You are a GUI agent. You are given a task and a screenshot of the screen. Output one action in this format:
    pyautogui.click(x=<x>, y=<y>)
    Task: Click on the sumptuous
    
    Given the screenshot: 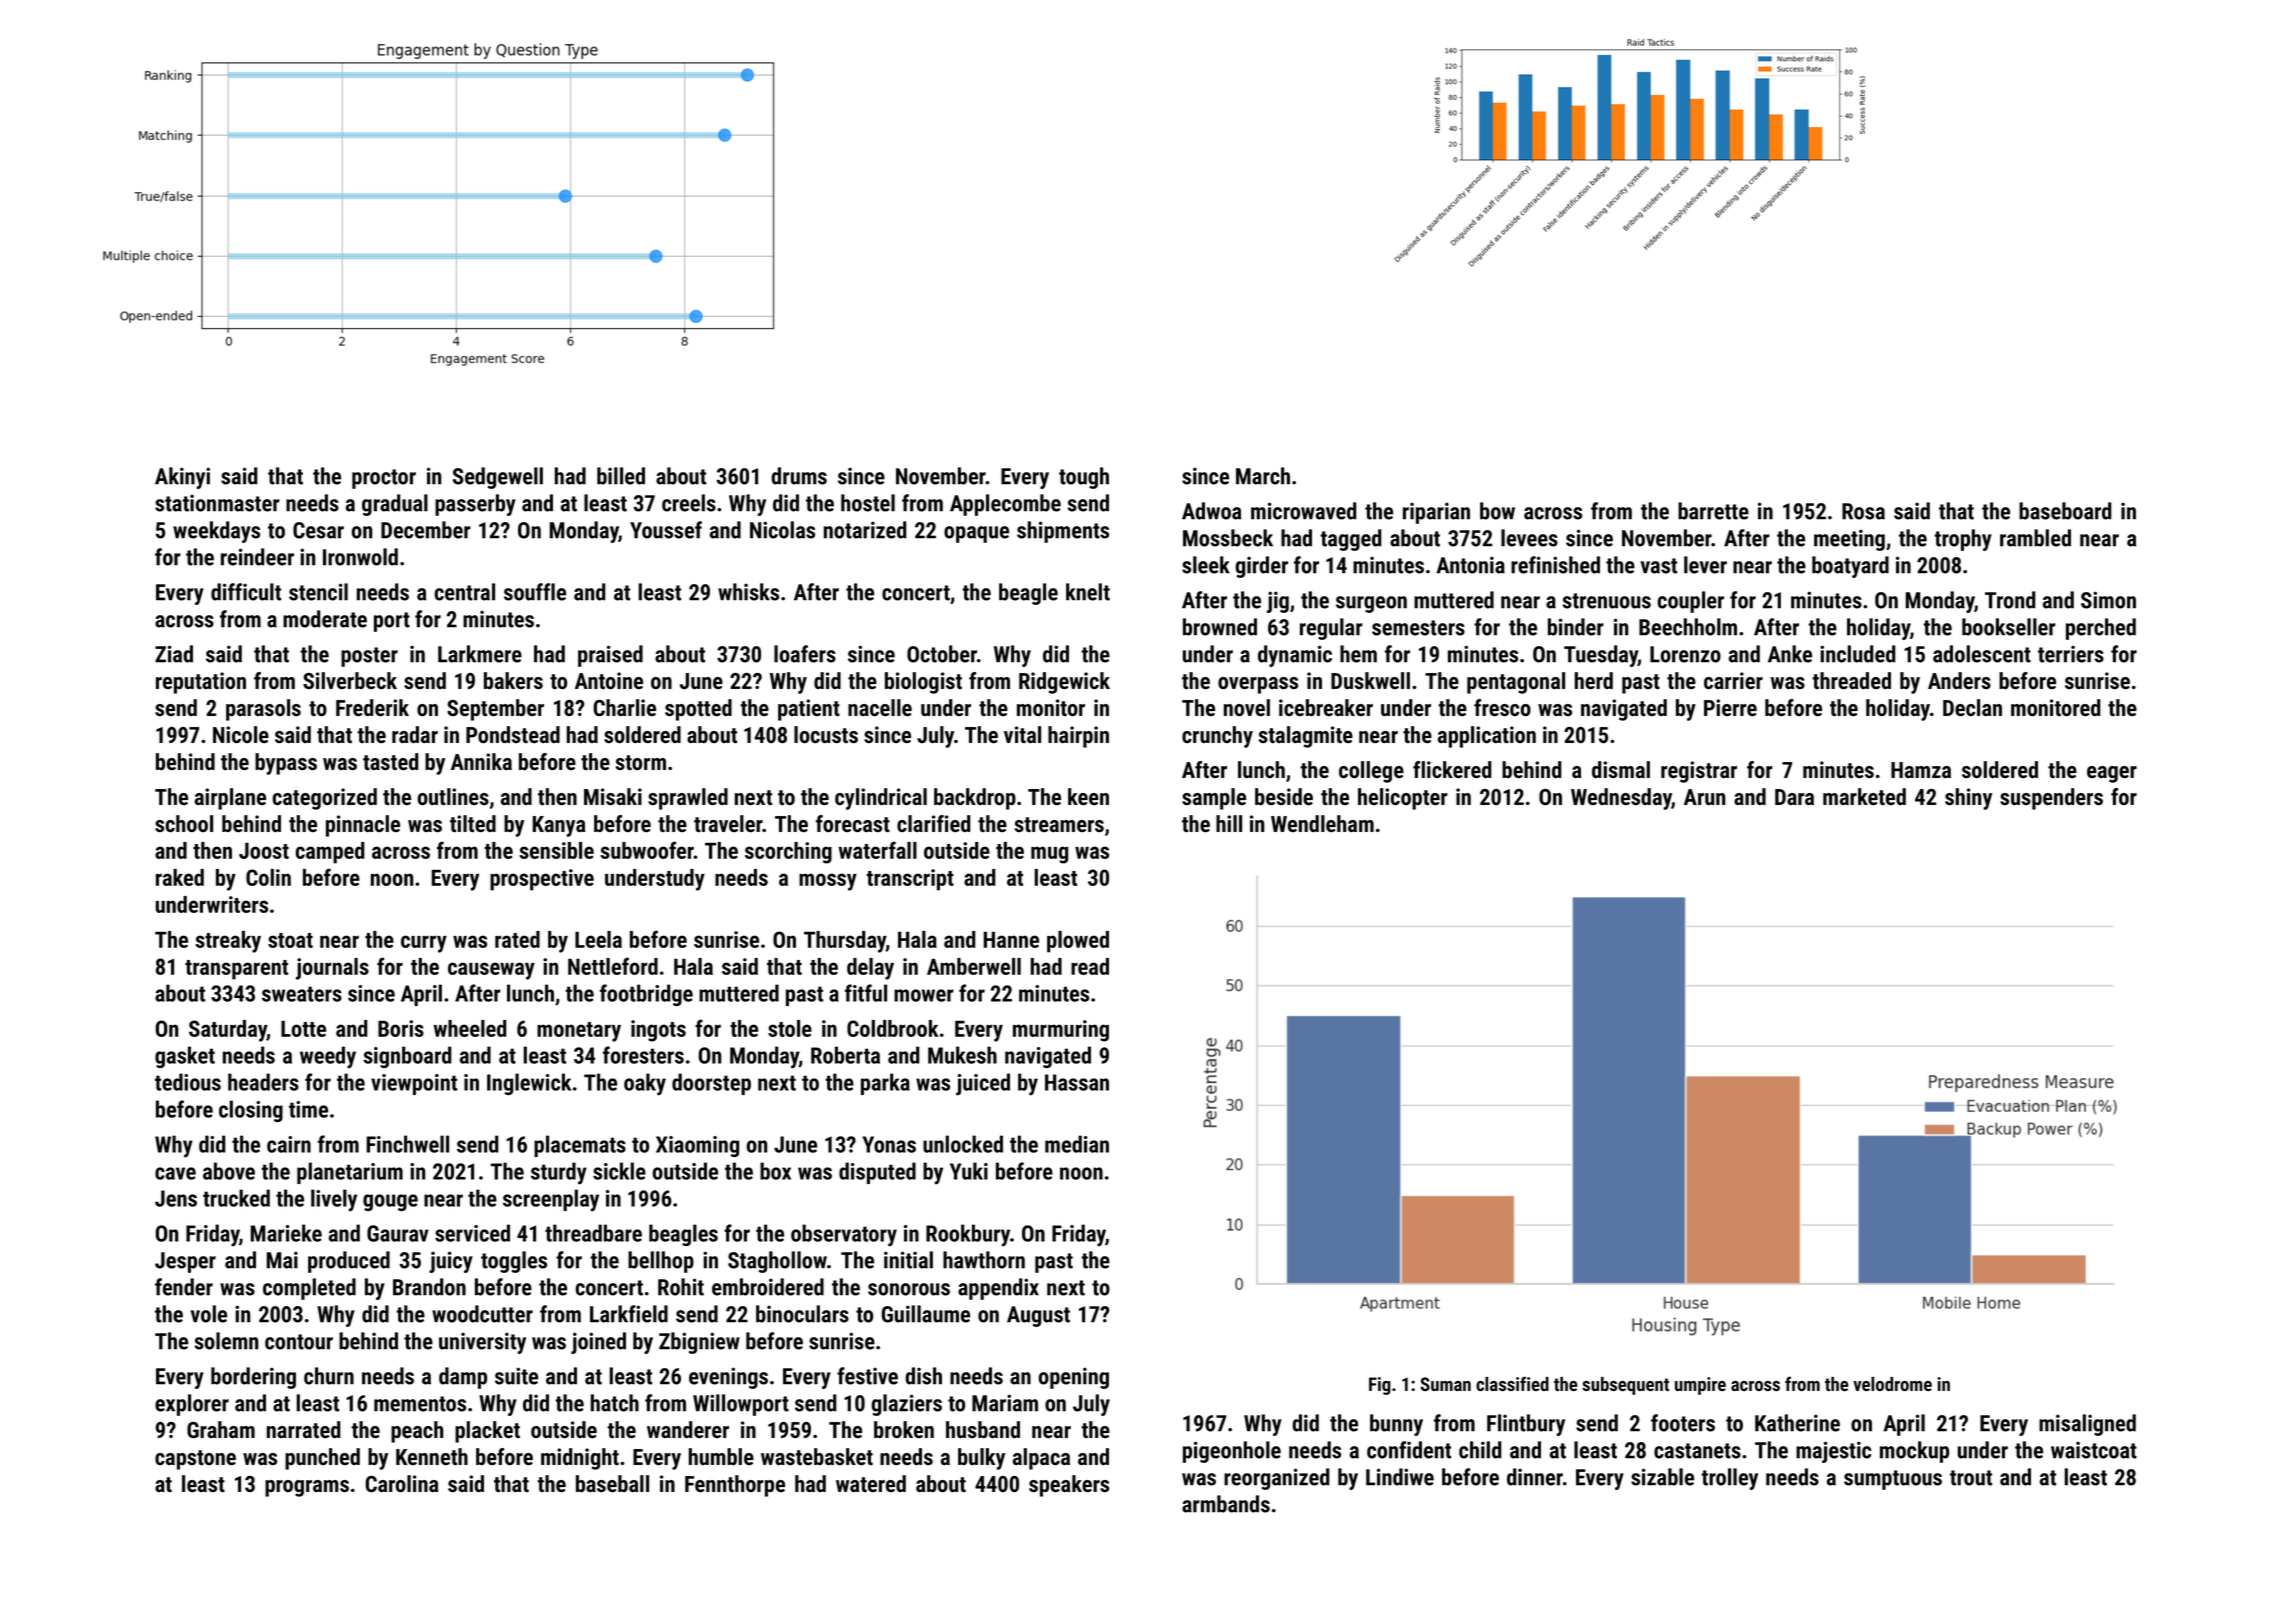 What is the action you would take?
    pyautogui.click(x=1893, y=1480)
